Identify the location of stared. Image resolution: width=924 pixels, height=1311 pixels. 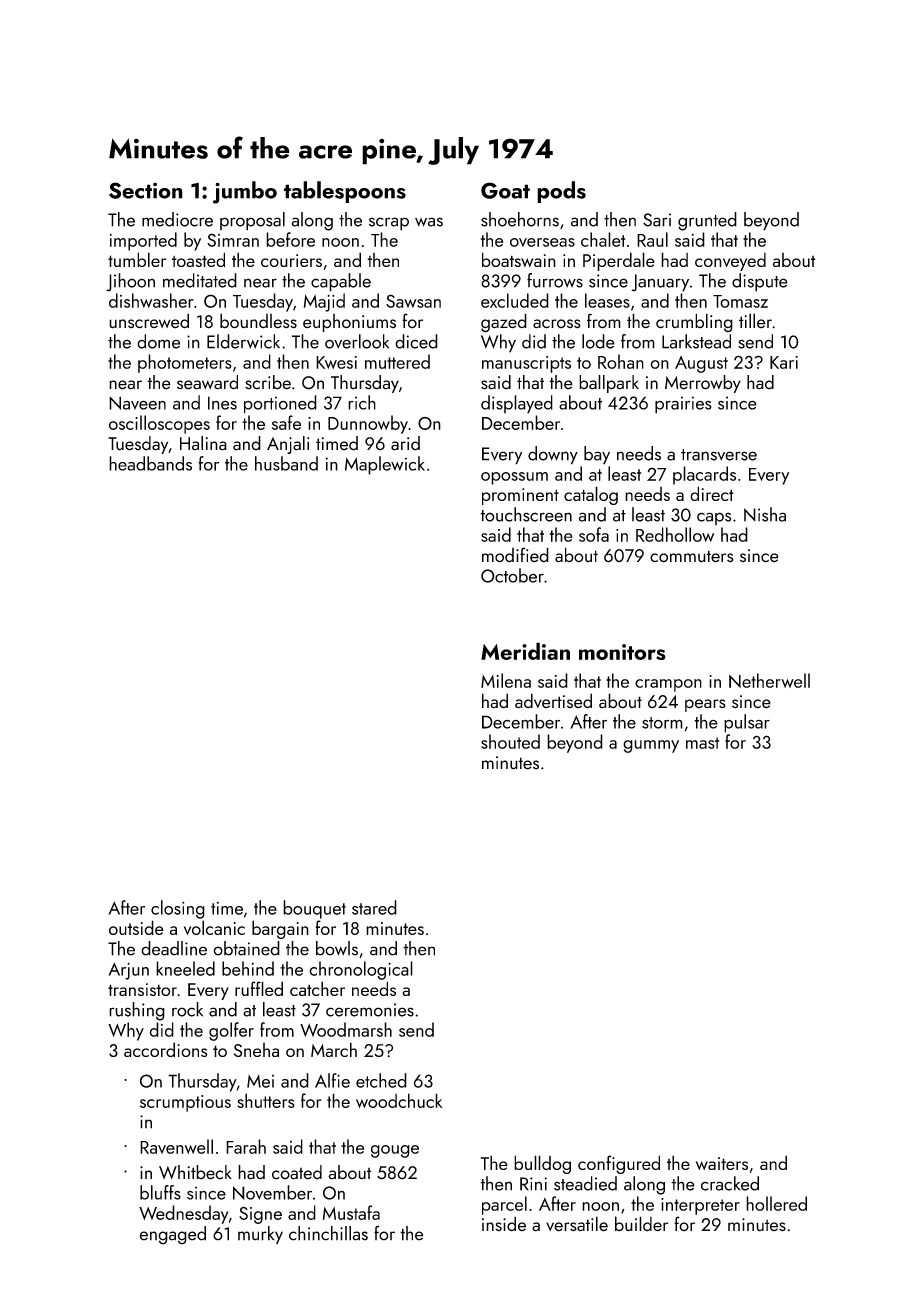
(374, 907).
